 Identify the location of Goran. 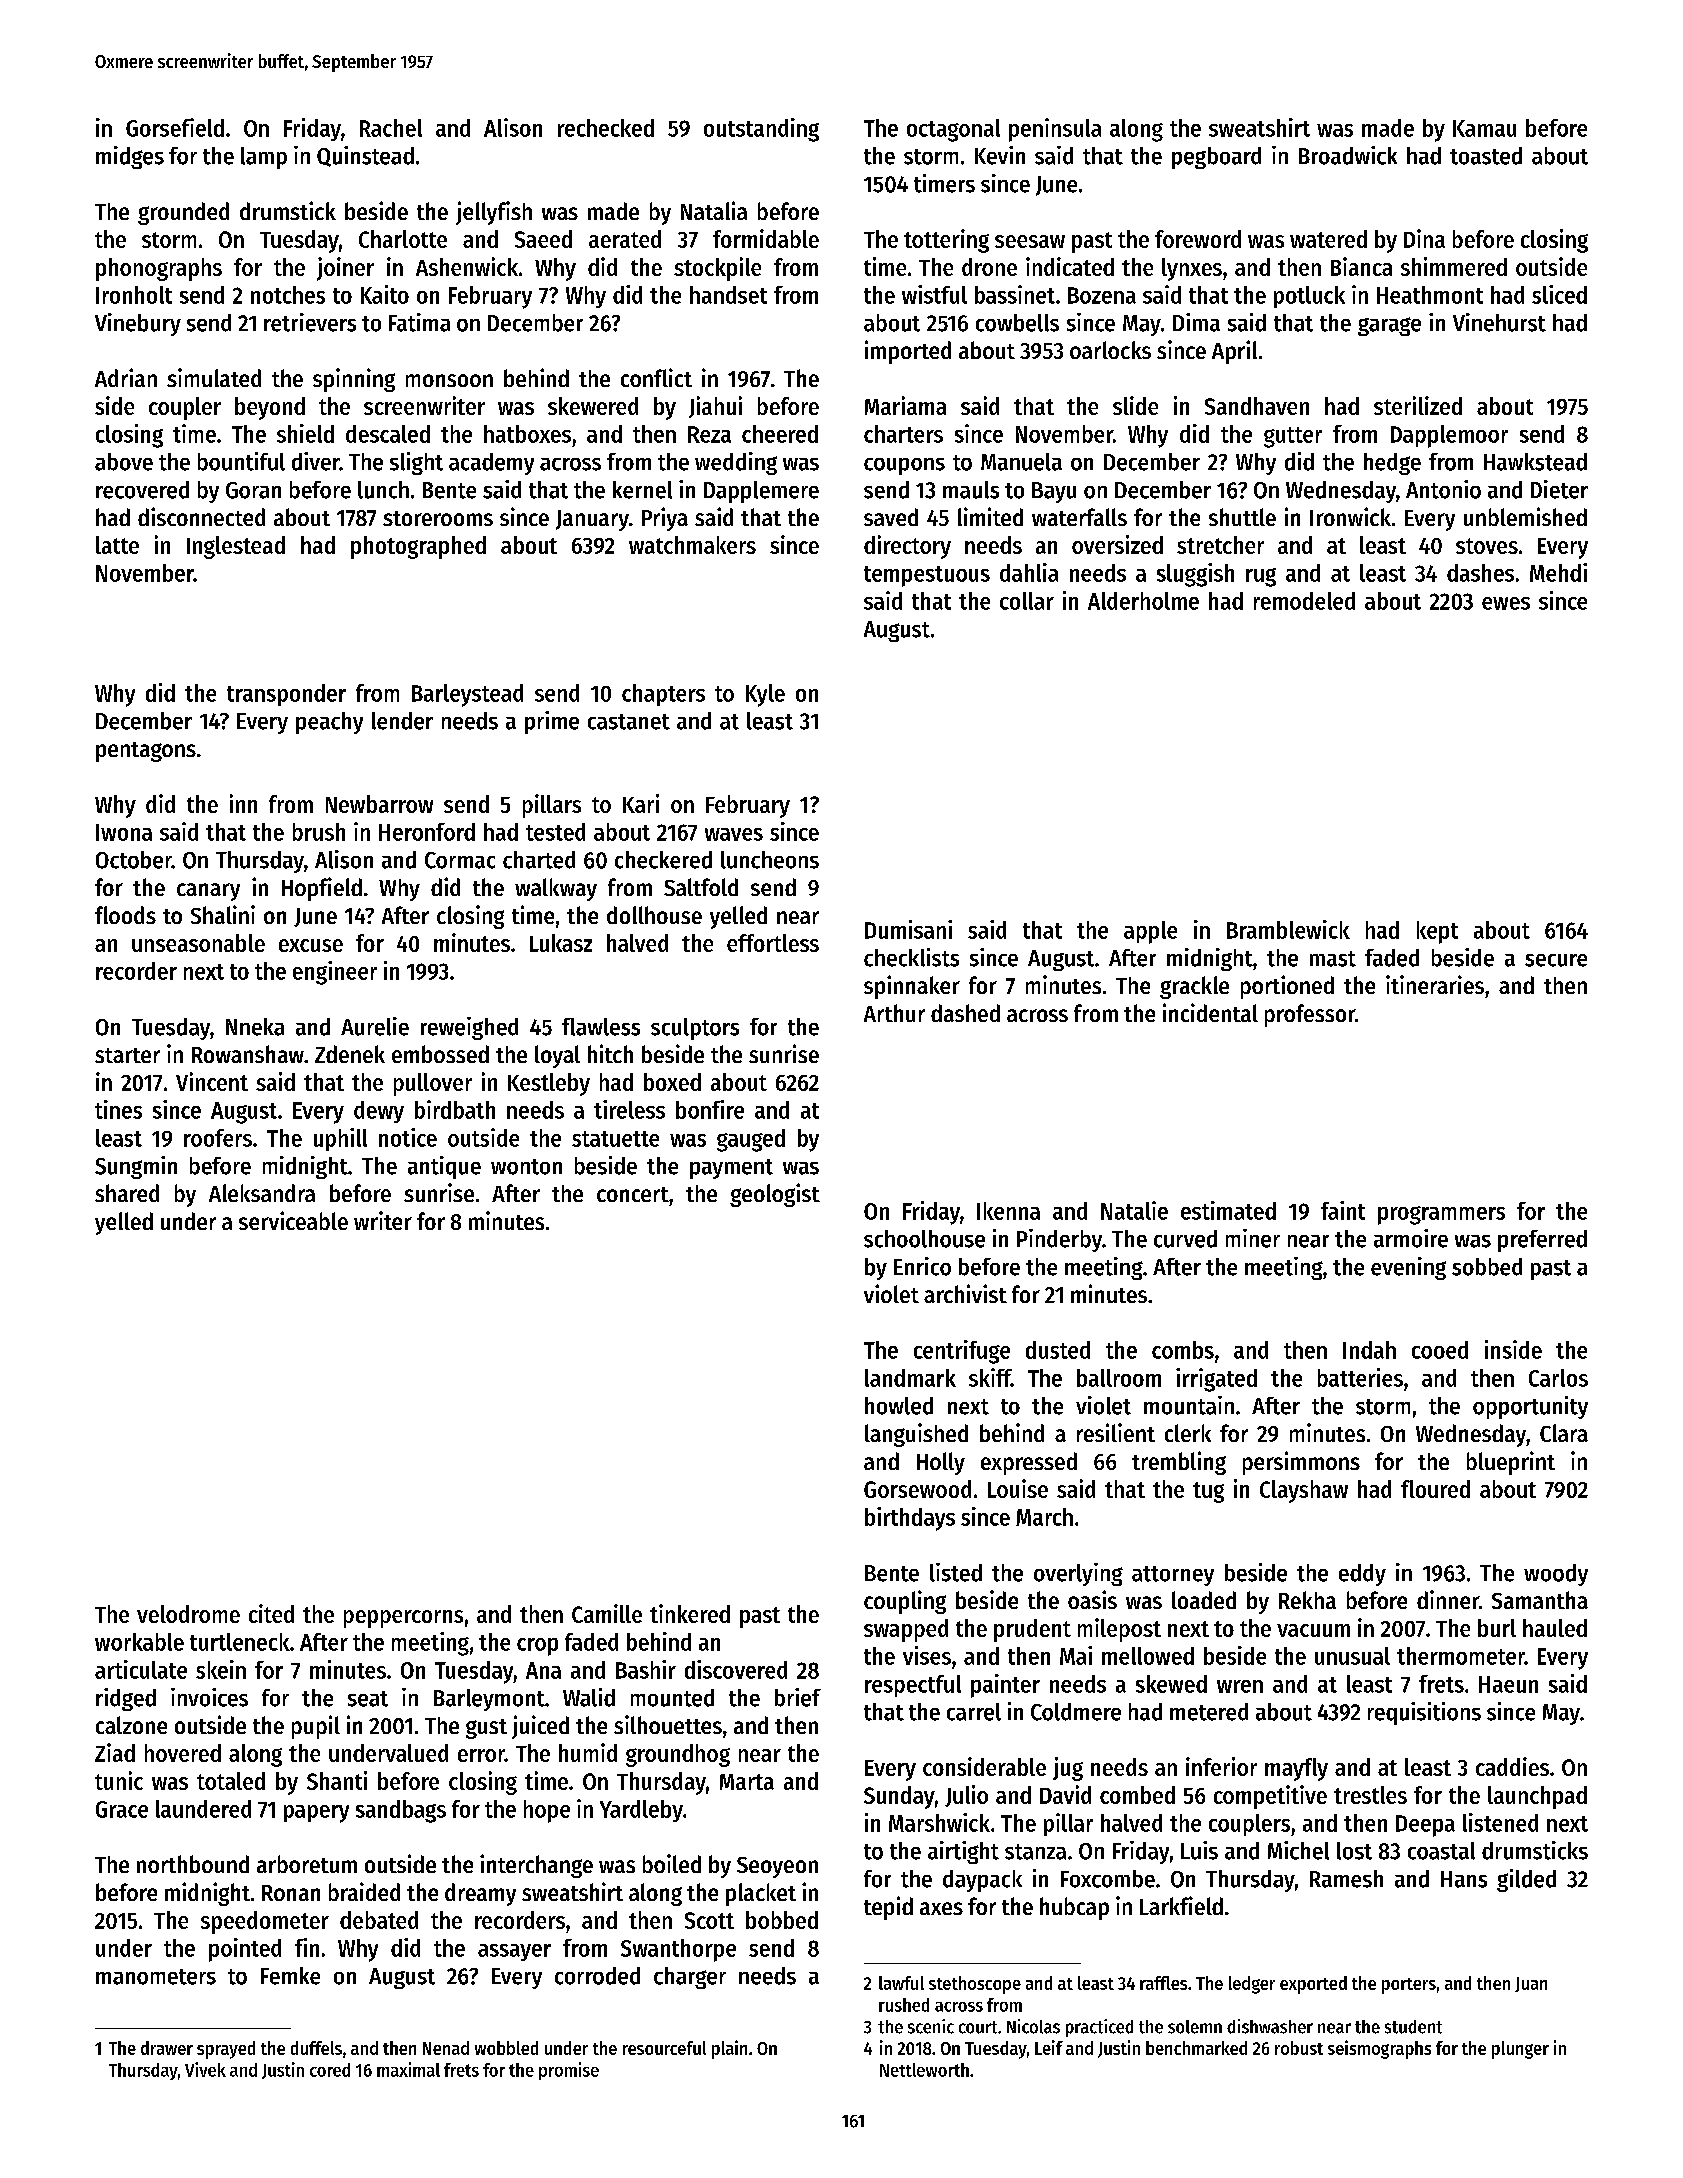
(253, 490).
